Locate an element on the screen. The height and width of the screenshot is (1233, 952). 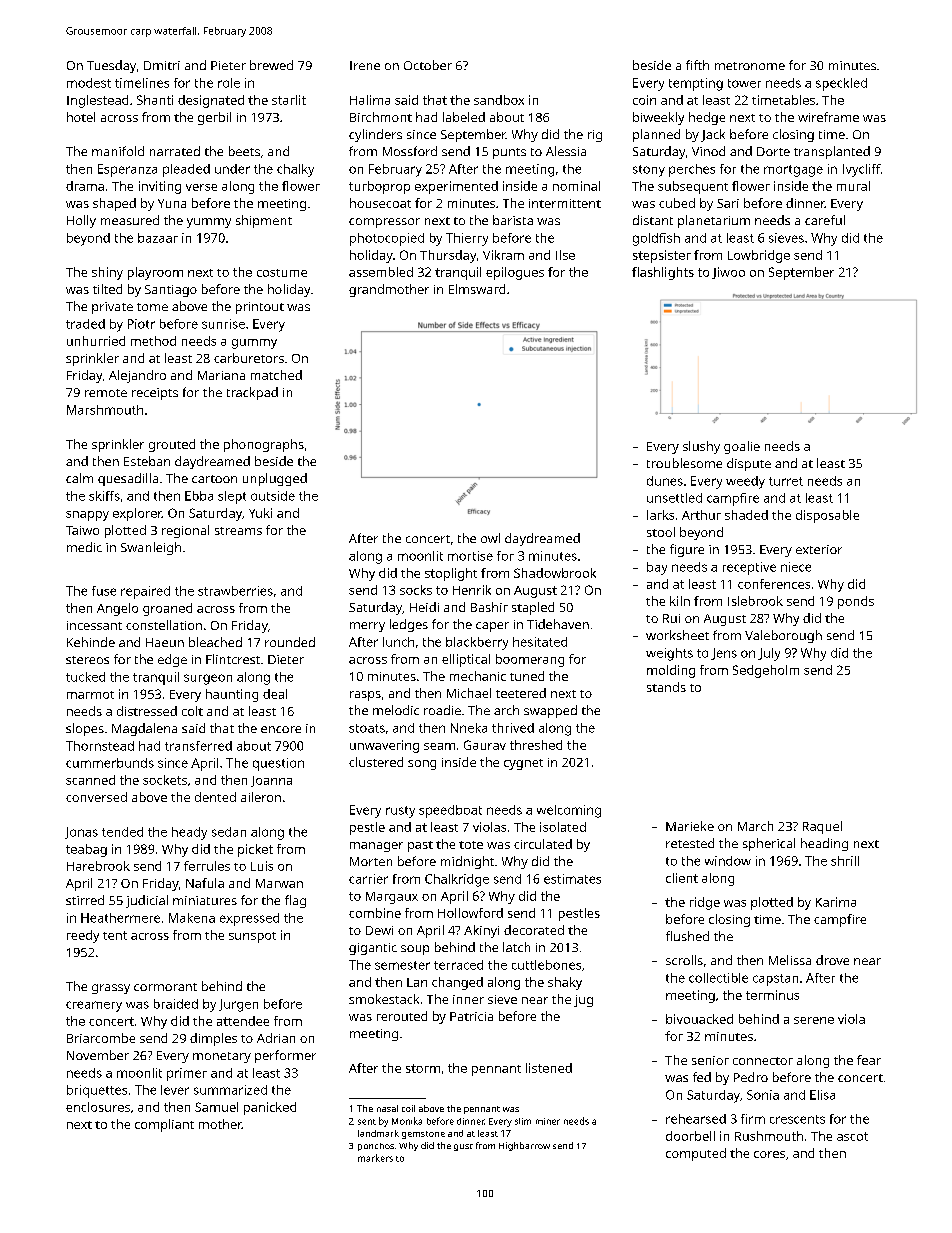
slopes is located at coordinates (85, 729).
